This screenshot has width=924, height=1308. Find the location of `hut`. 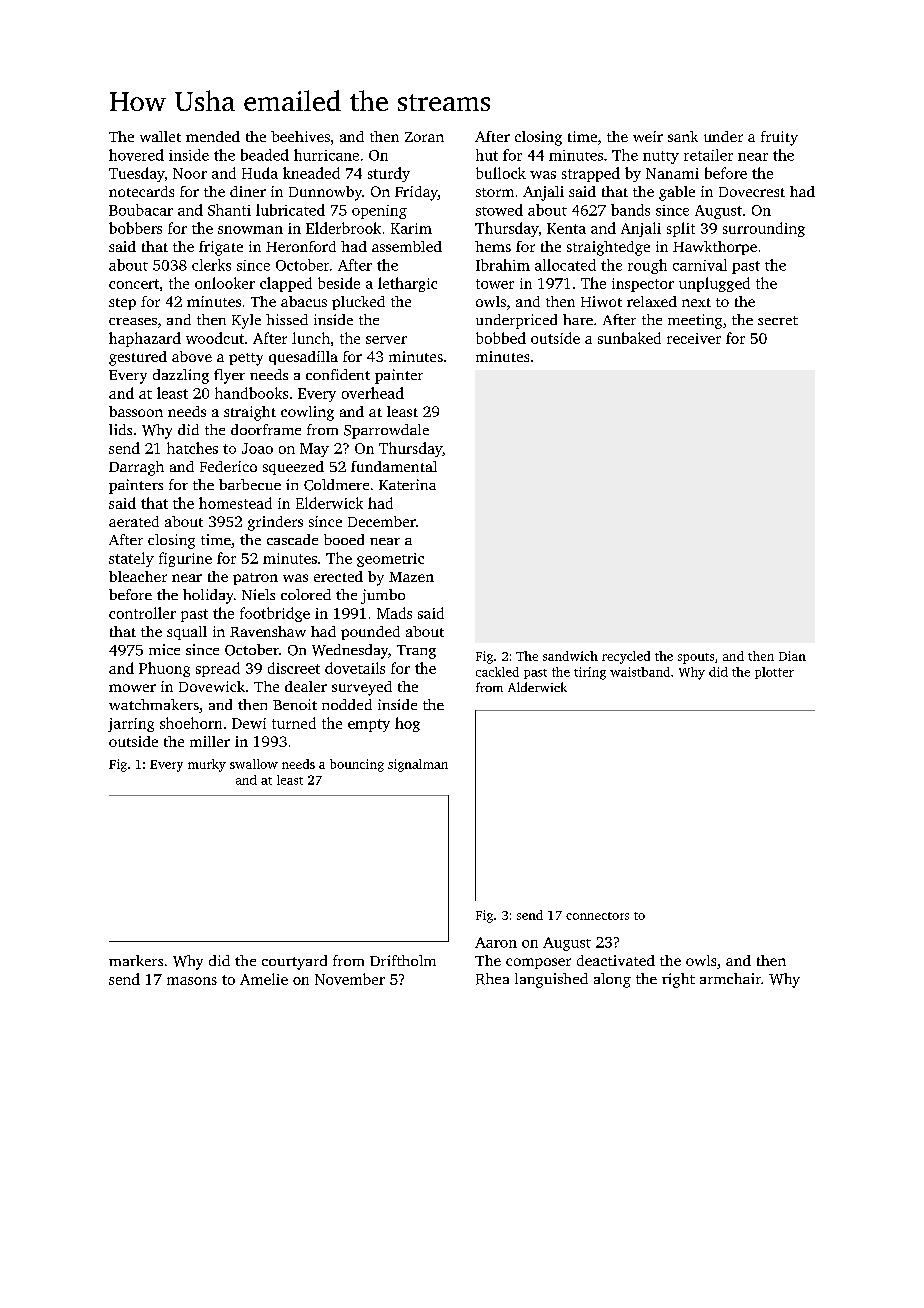

hut is located at coordinates (487, 155).
